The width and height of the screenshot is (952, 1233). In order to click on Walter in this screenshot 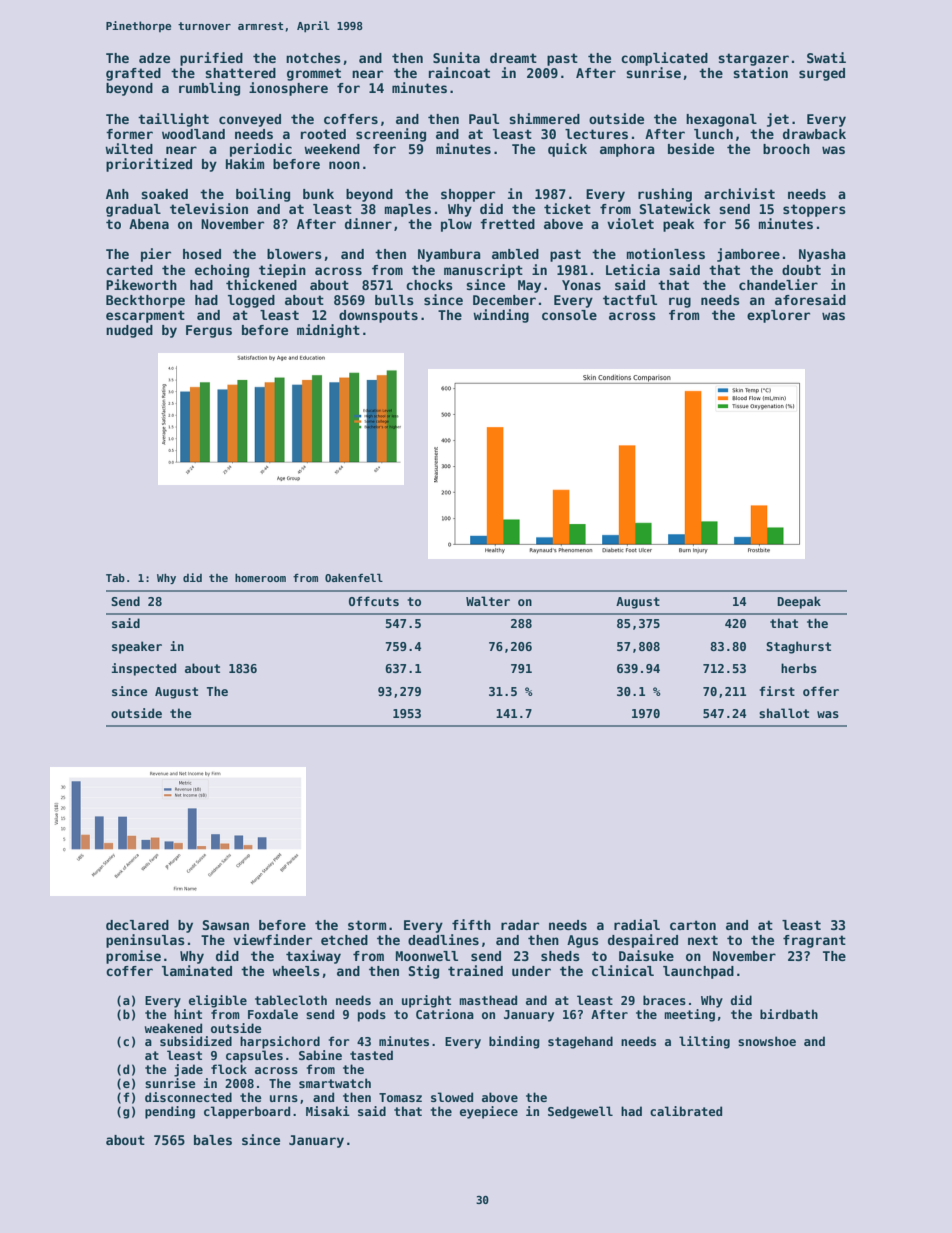, I will do `click(488, 601)`.
